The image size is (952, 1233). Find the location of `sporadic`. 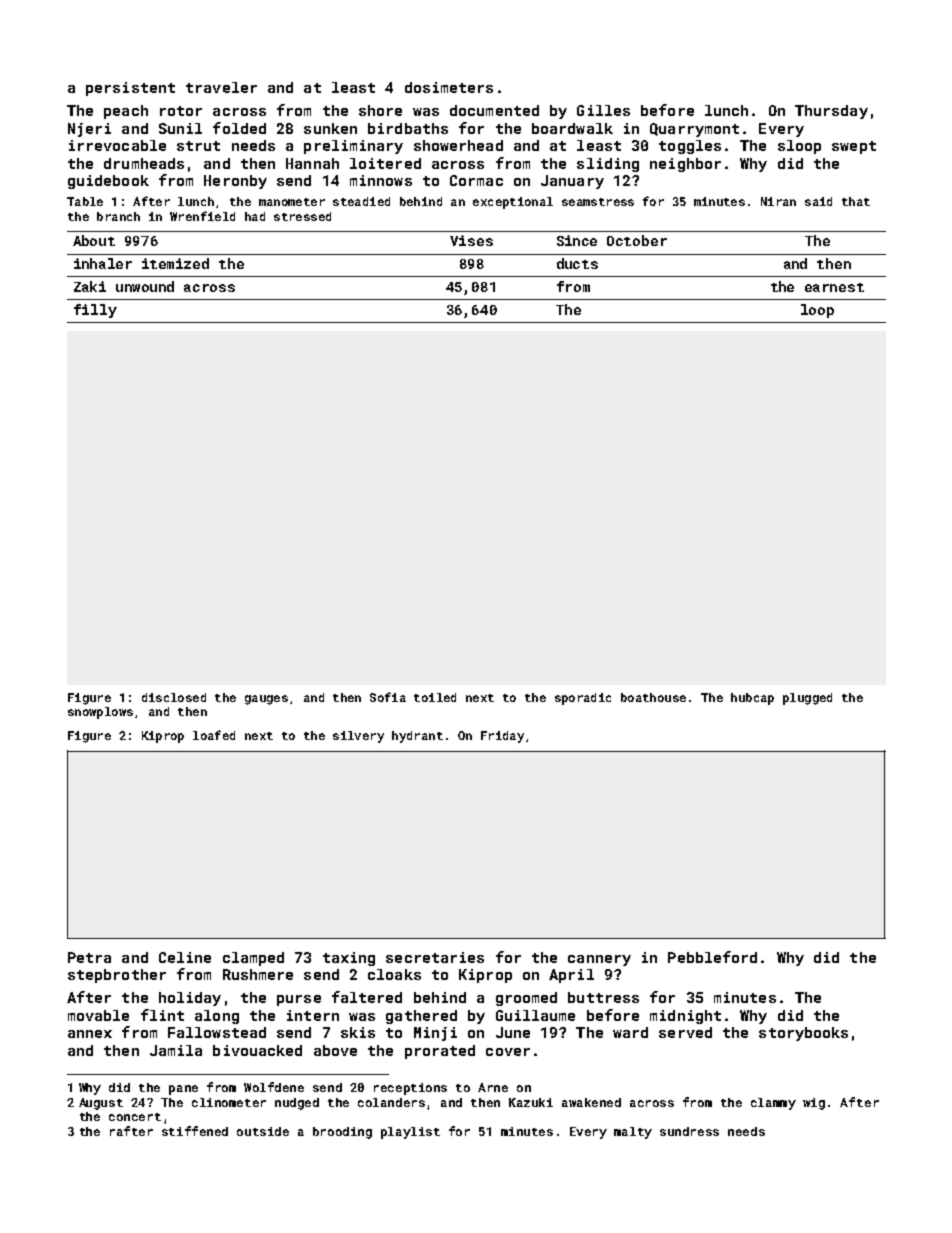

sporadic is located at coordinates (583, 699).
